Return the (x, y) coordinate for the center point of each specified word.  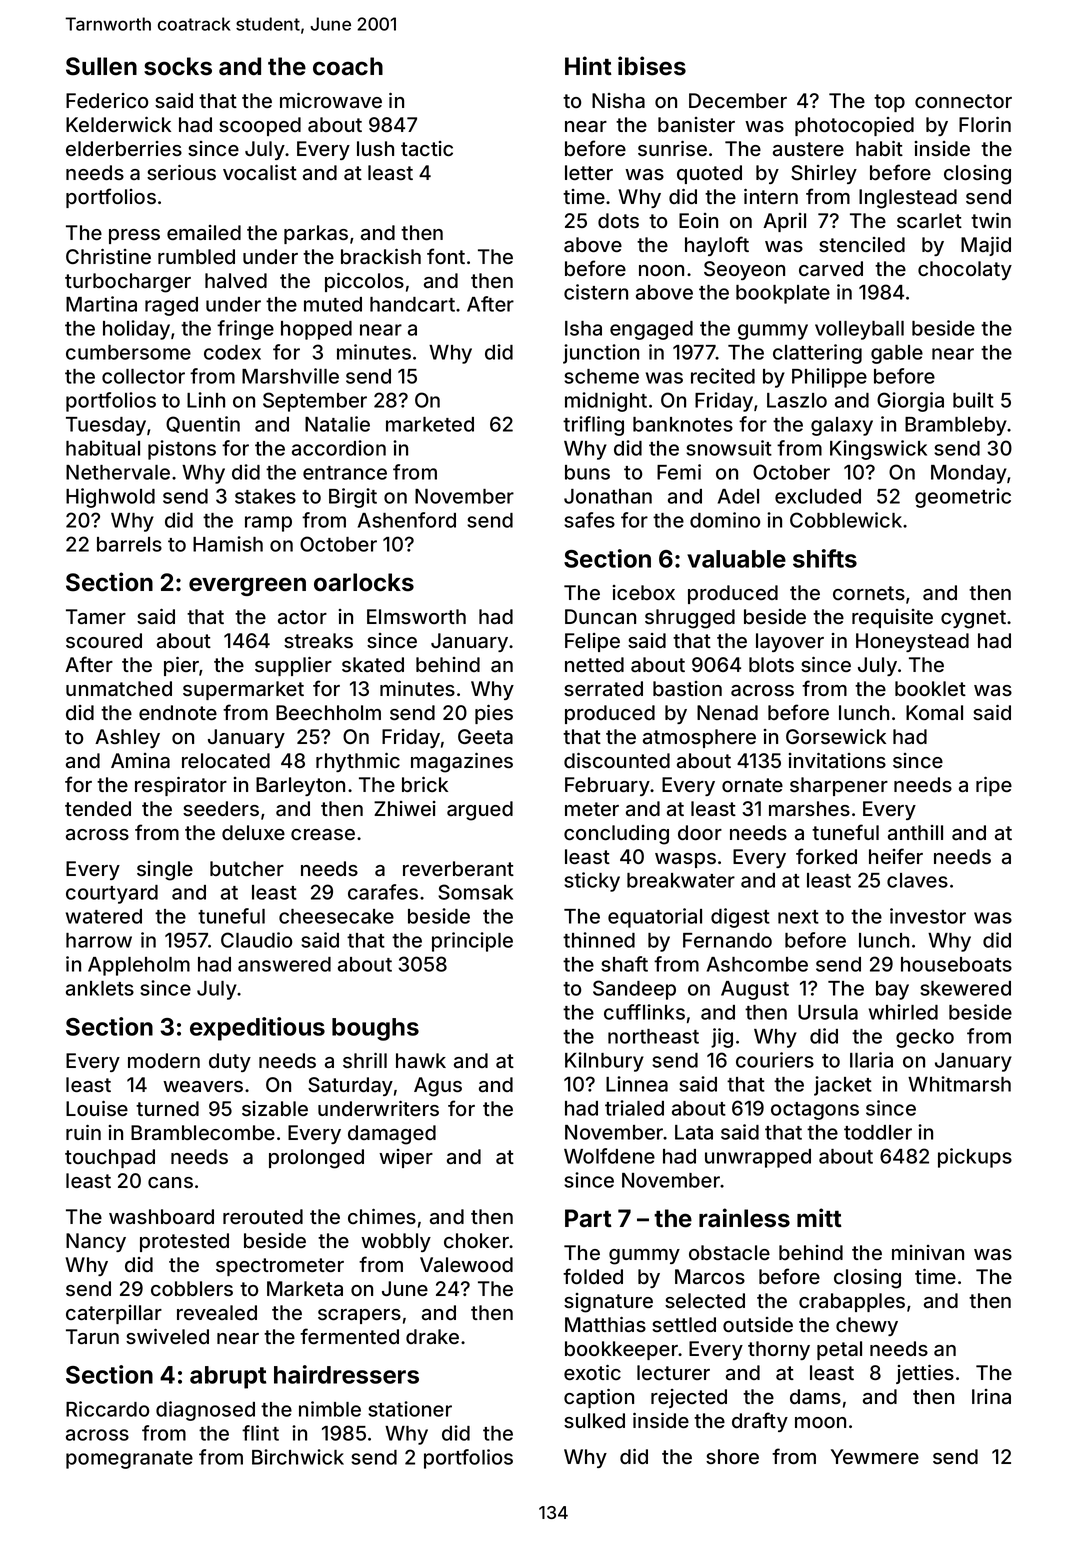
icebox (644, 592)
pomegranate (129, 1460)
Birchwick (298, 1457)
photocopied (854, 126)
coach (348, 66)
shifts (825, 558)
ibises (652, 66)
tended (98, 808)
